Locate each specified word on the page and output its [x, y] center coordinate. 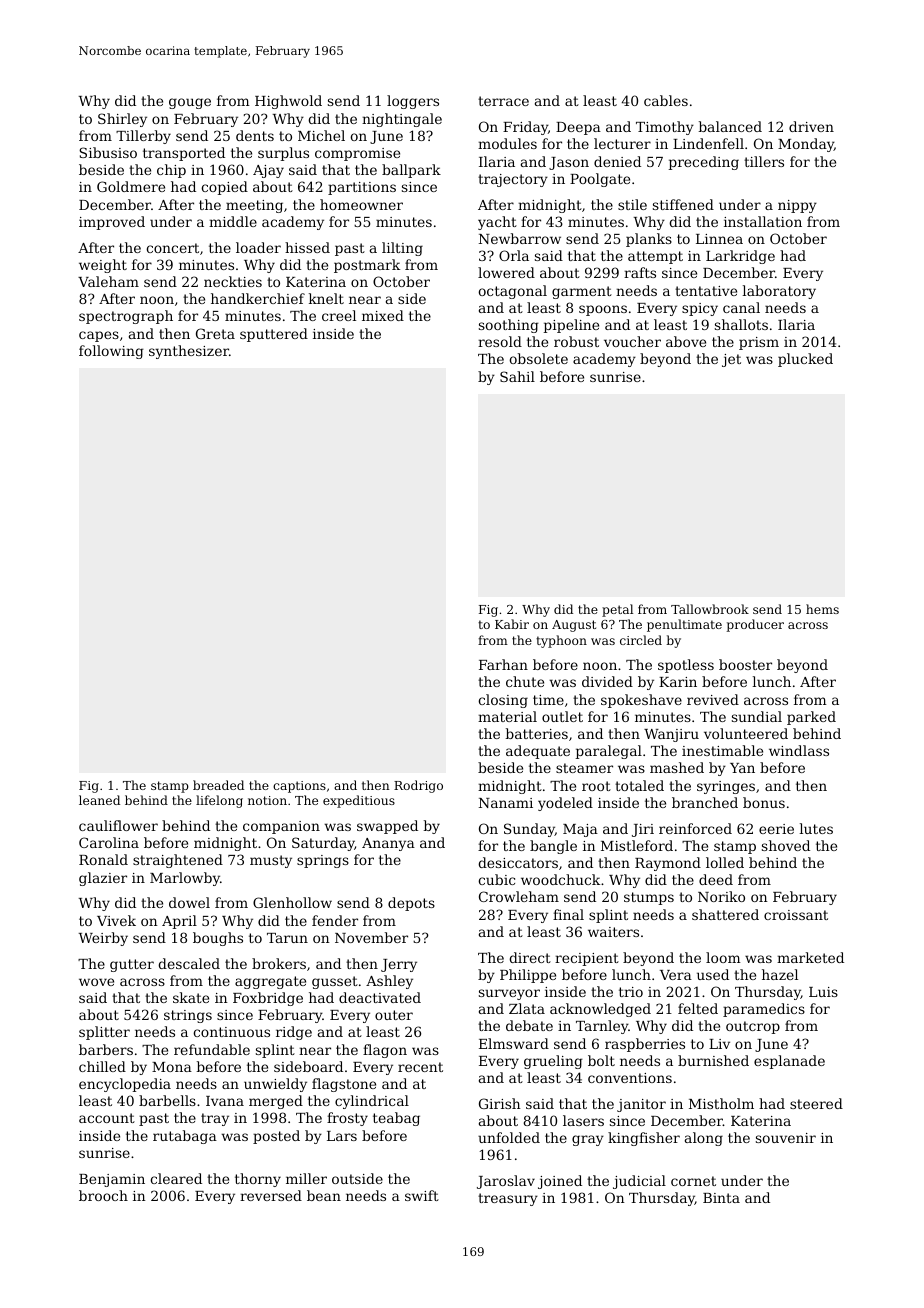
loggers [413, 102]
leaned [99, 800]
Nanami [506, 803]
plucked [805, 360]
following [111, 352]
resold [500, 341]
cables [666, 100]
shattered [725, 914]
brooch [103, 1195]
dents [255, 135]
